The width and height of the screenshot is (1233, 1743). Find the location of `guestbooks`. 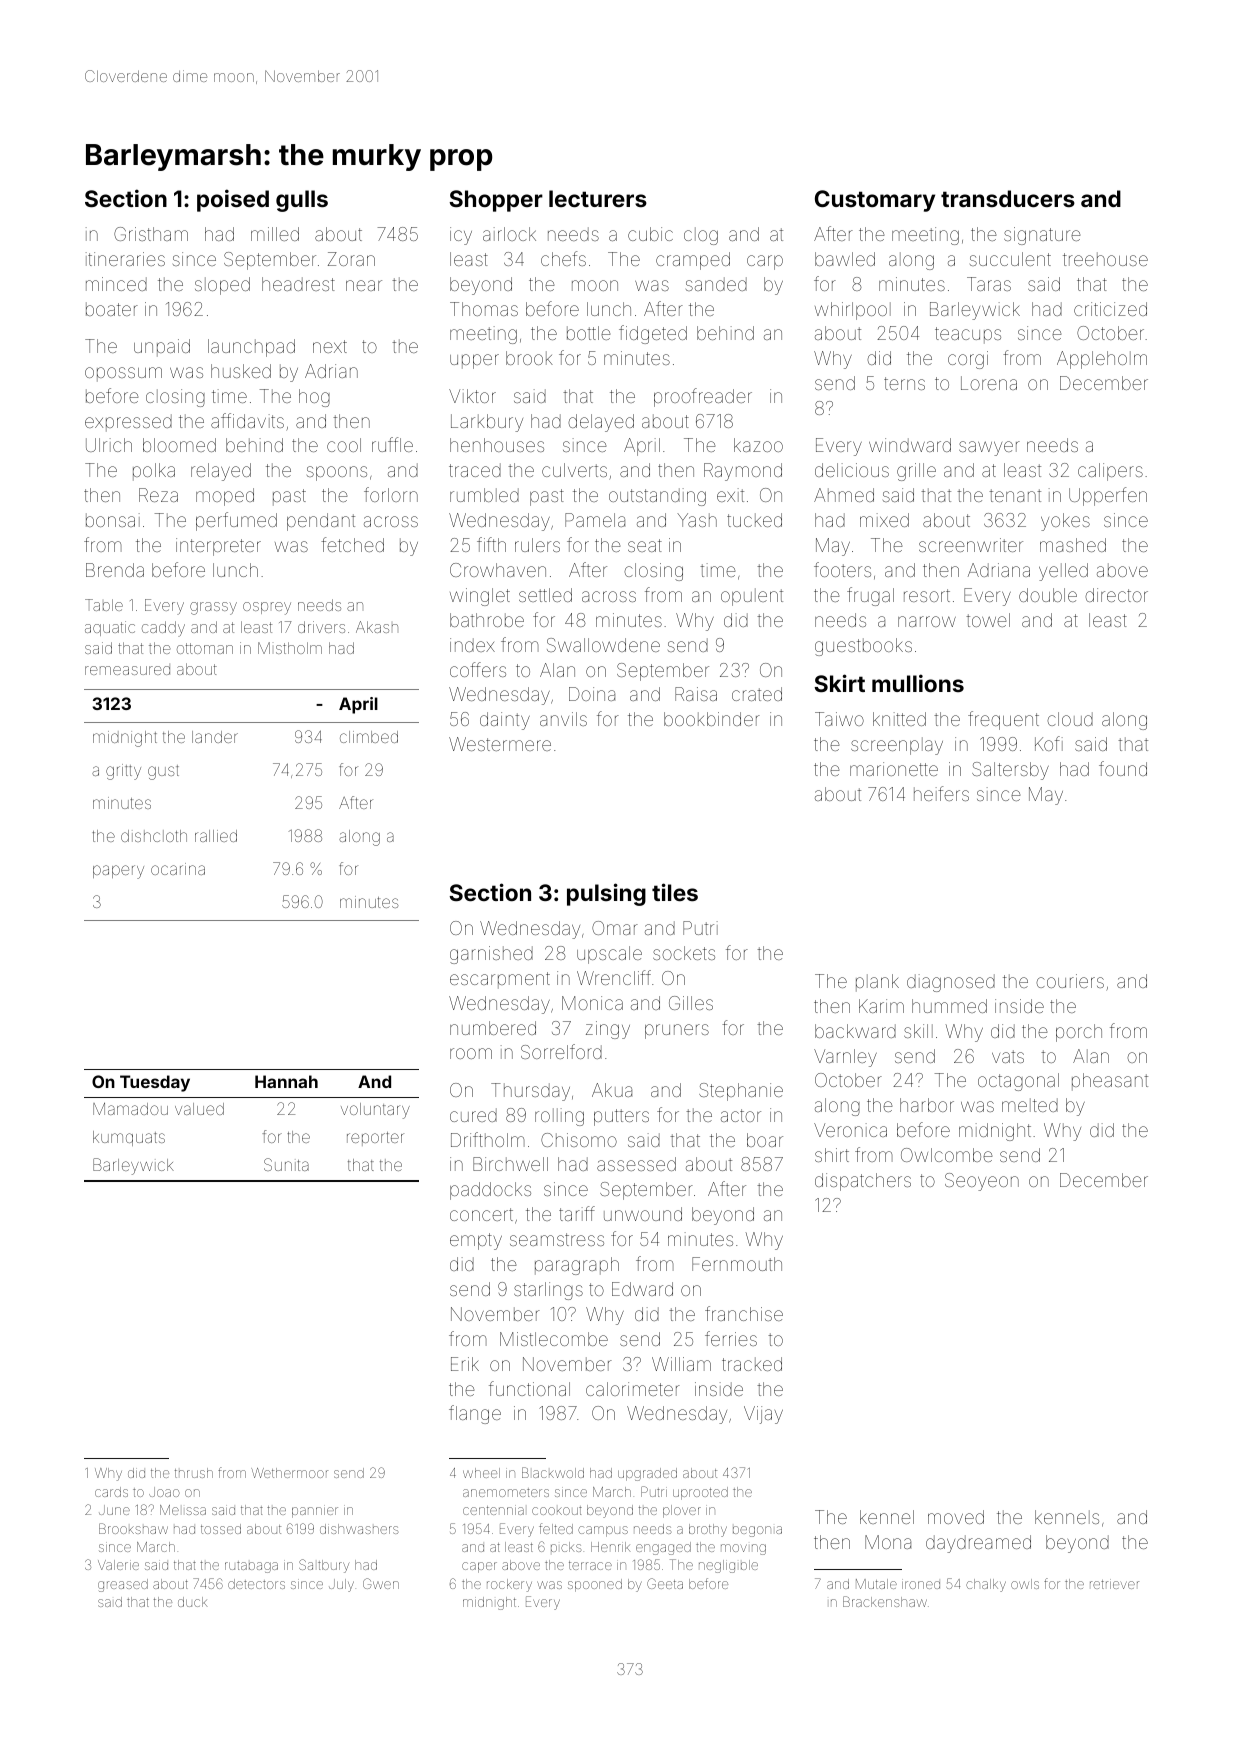

guestbooks is located at coordinates (863, 647).
